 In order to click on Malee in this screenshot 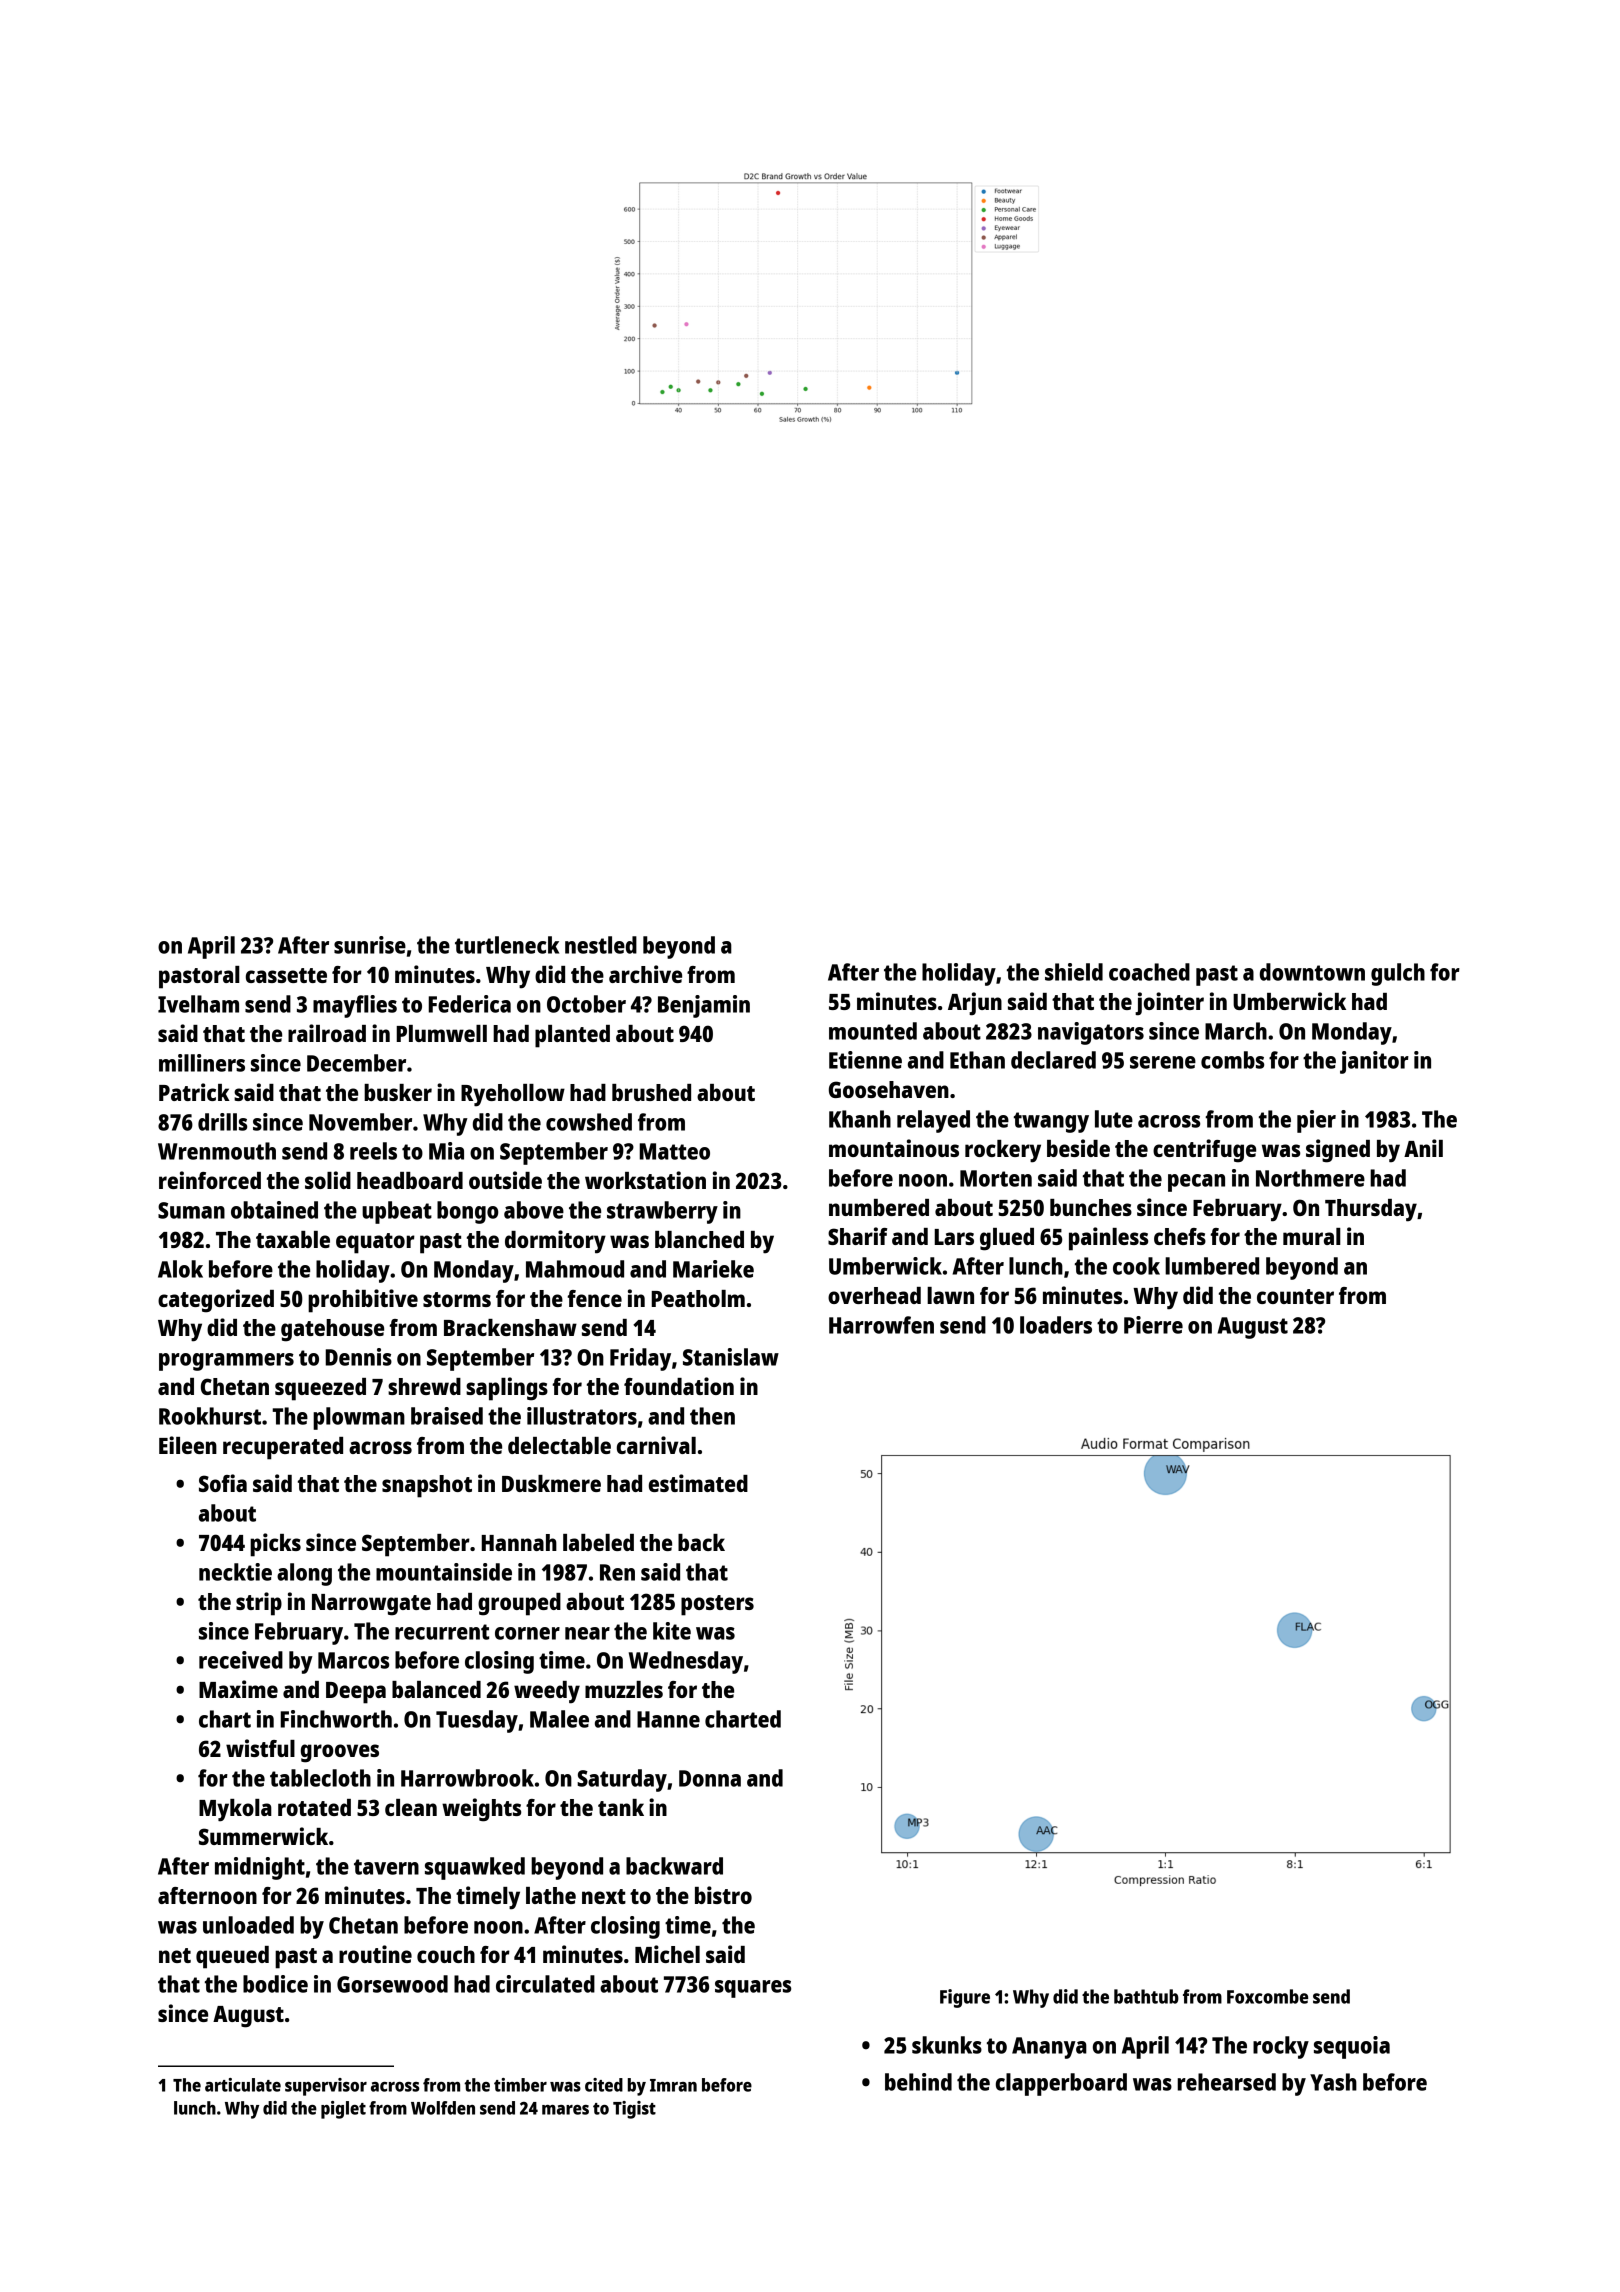, I will do `click(559, 1719)`.
